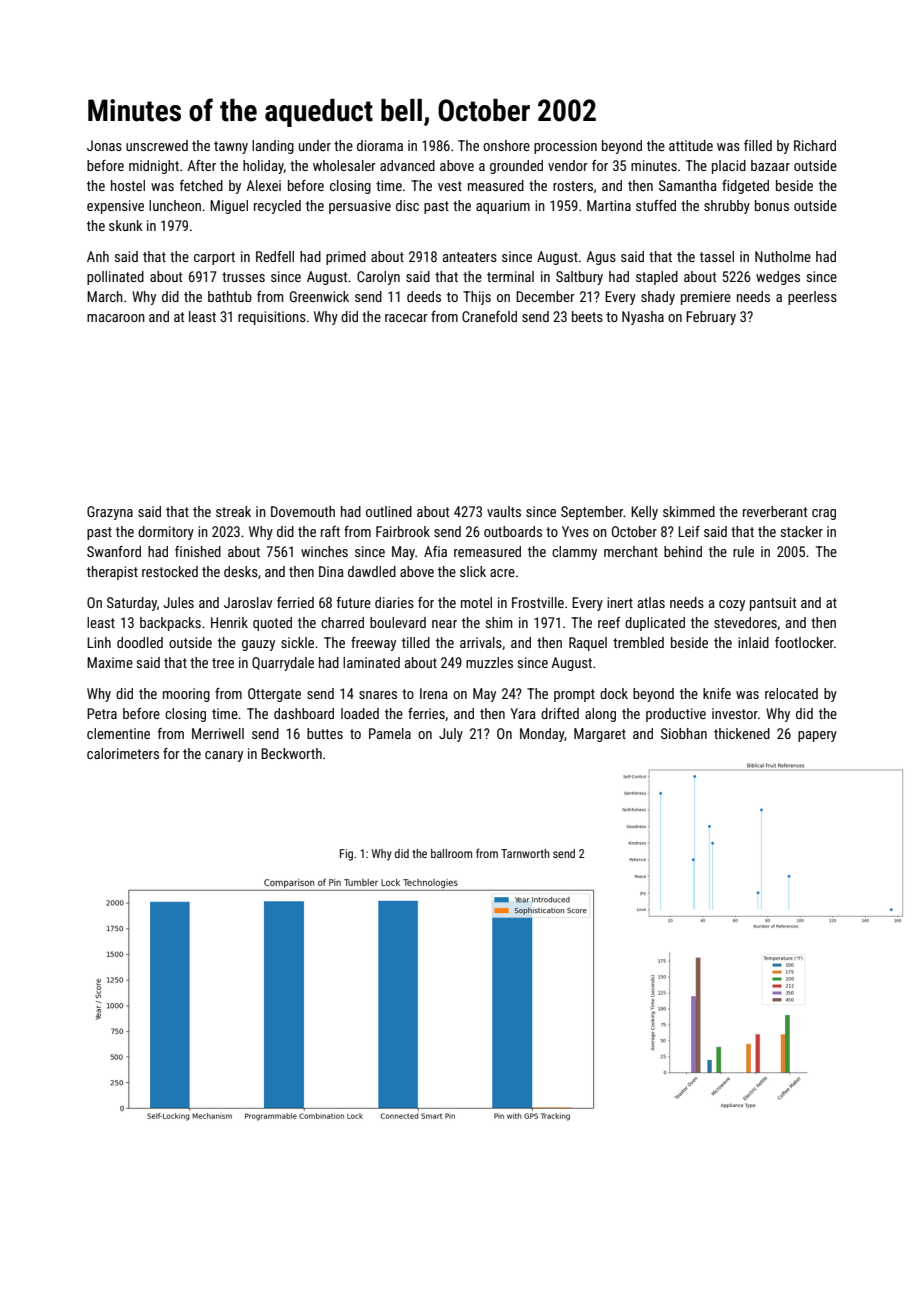 Image resolution: width=924 pixels, height=1308 pixels. What do you see at coordinates (588, 644) in the screenshot?
I see `Raquel` at bounding box center [588, 644].
